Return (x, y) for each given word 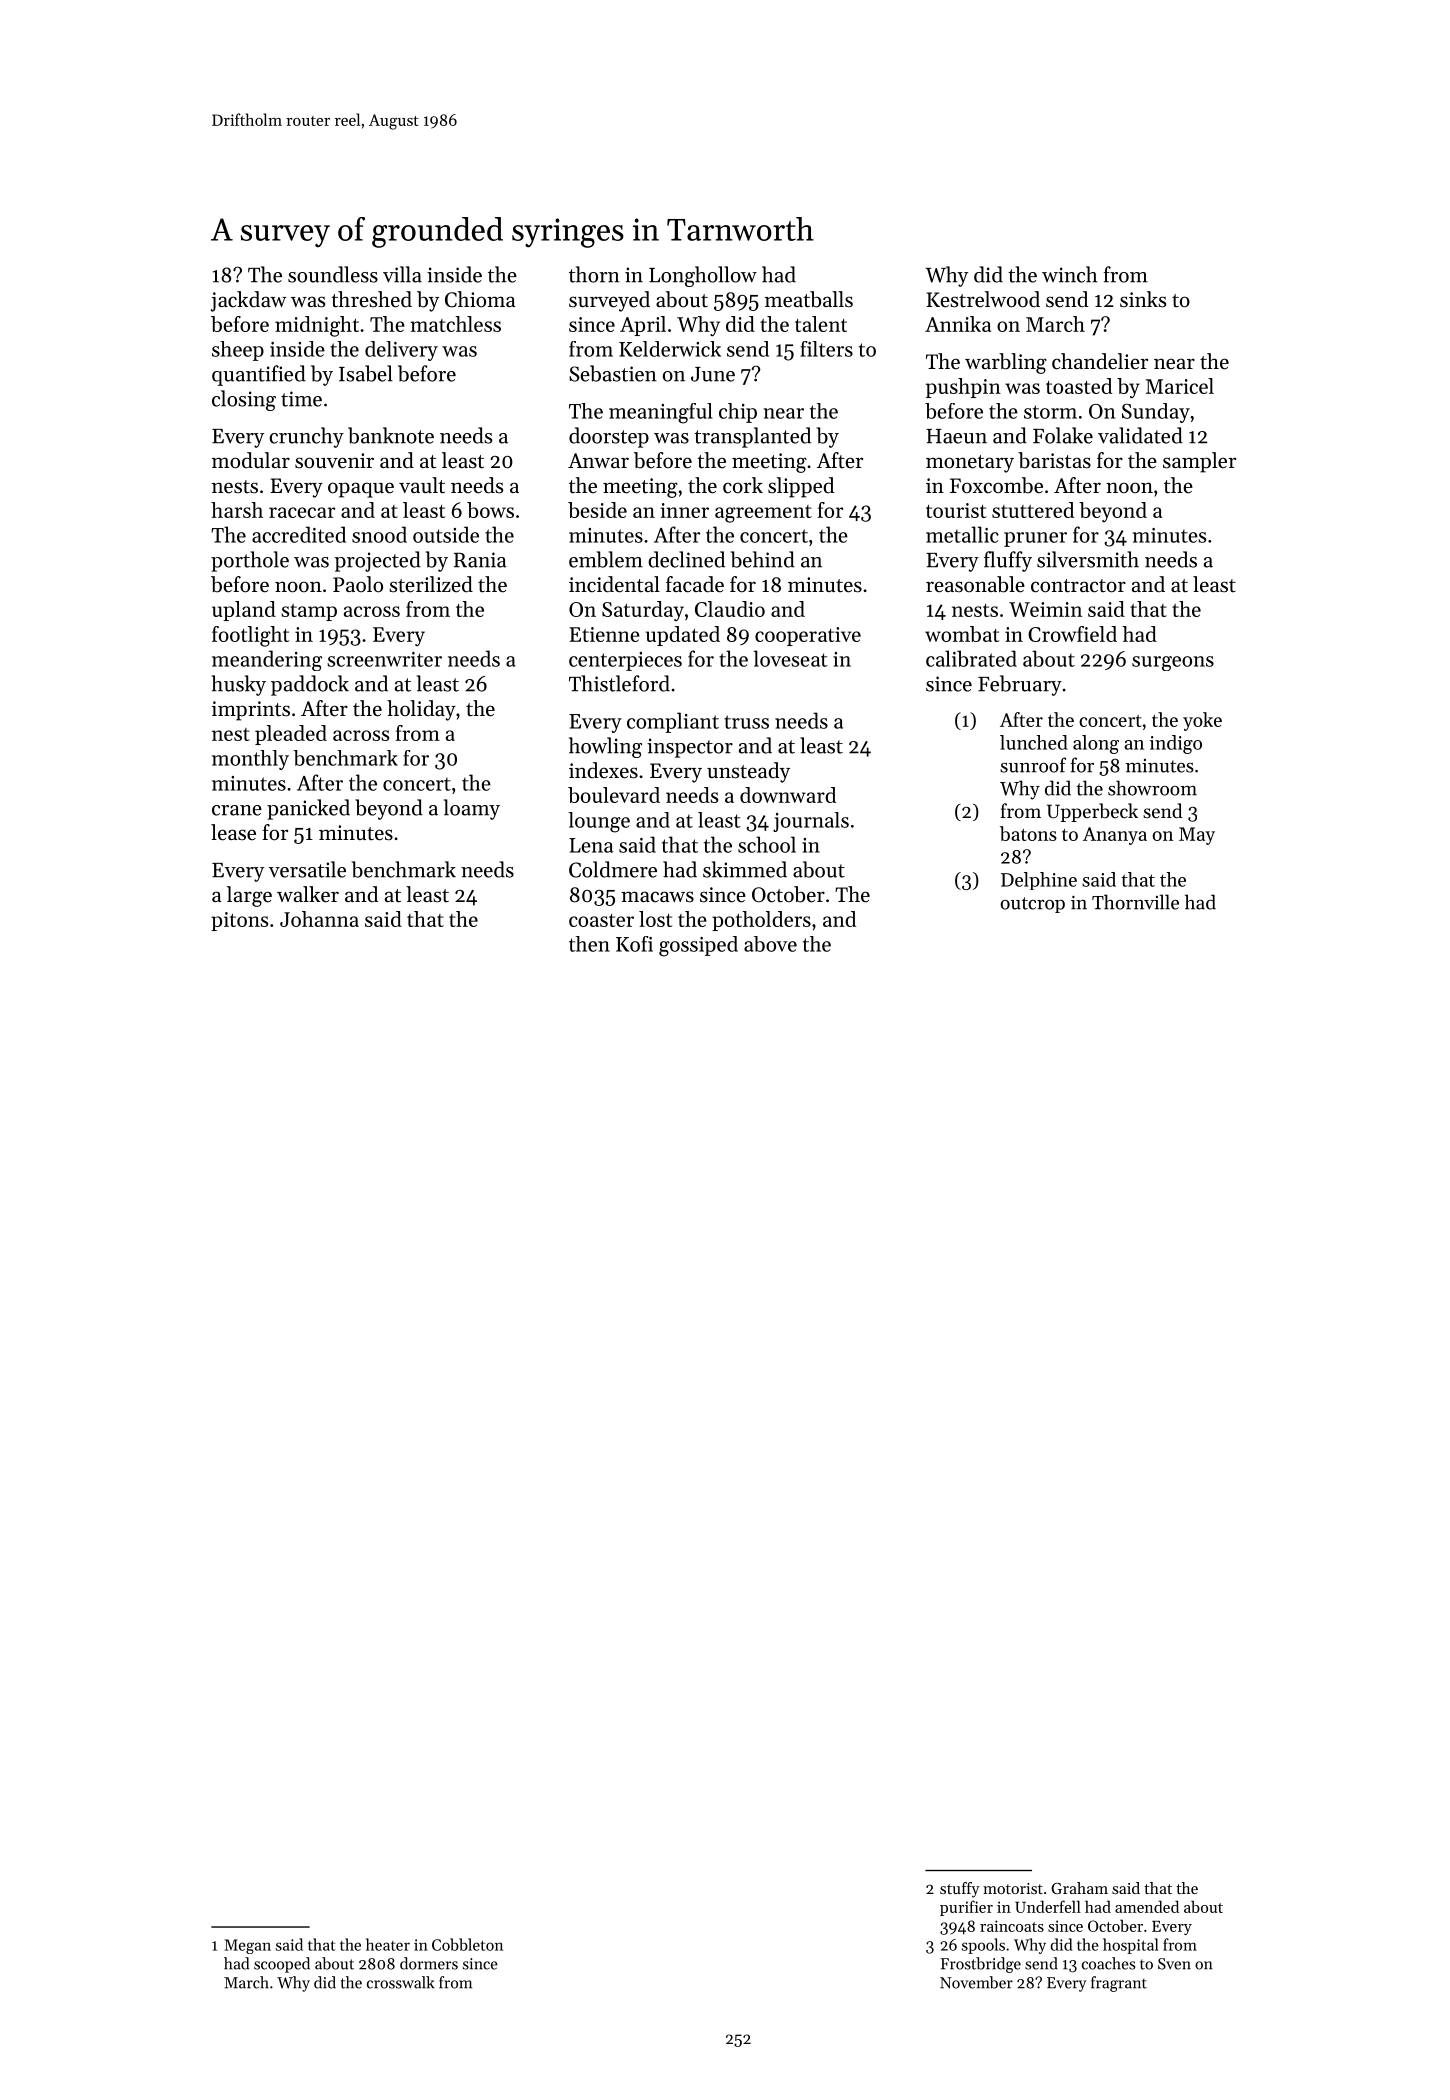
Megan (247, 1946)
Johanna (319, 919)
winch (1070, 274)
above (770, 944)
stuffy (960, 1890)
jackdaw (248, 301)
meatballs (809, 299)
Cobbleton (467, 1944)
